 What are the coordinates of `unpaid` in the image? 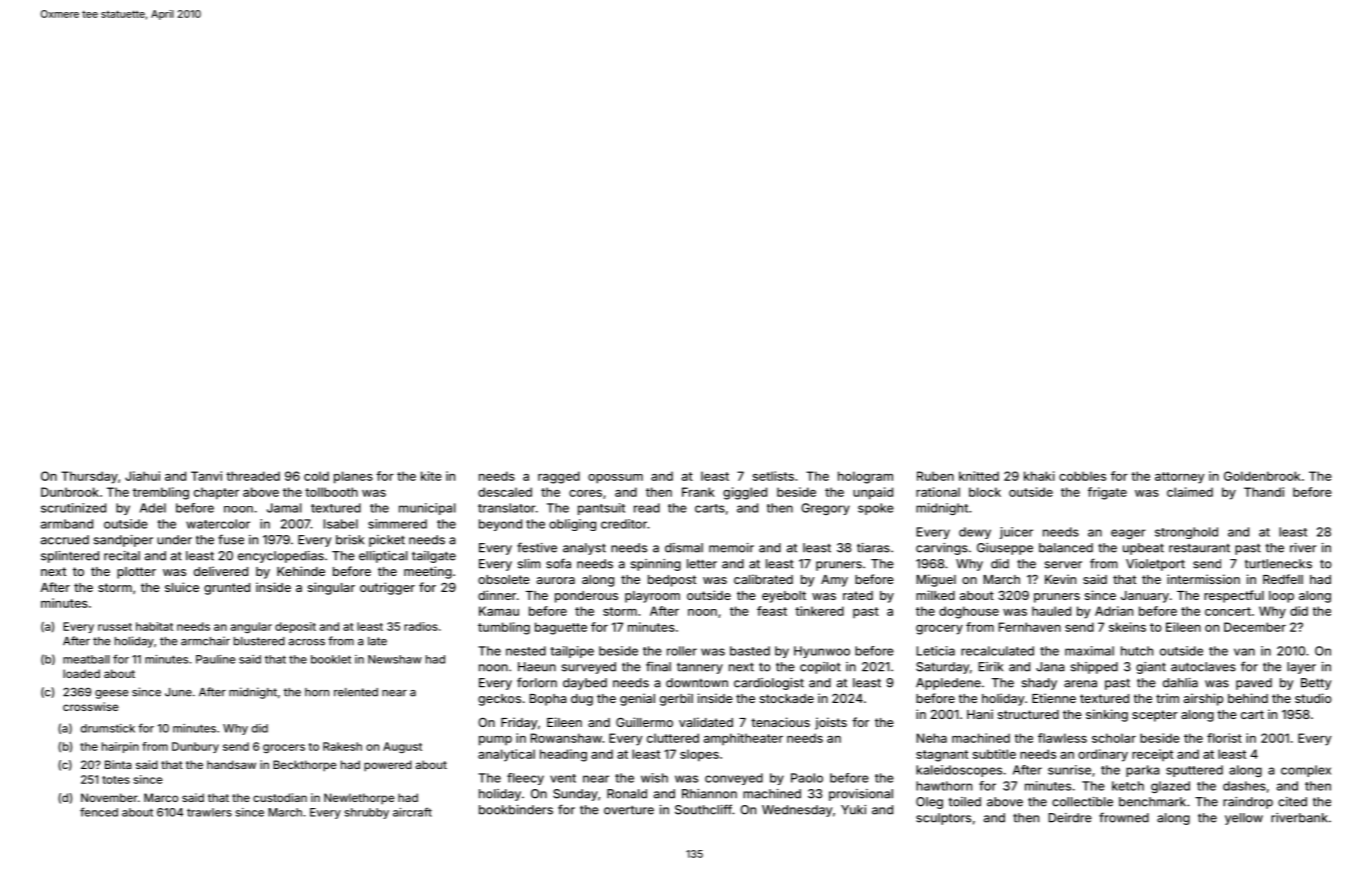 It's located at (873, 493).
